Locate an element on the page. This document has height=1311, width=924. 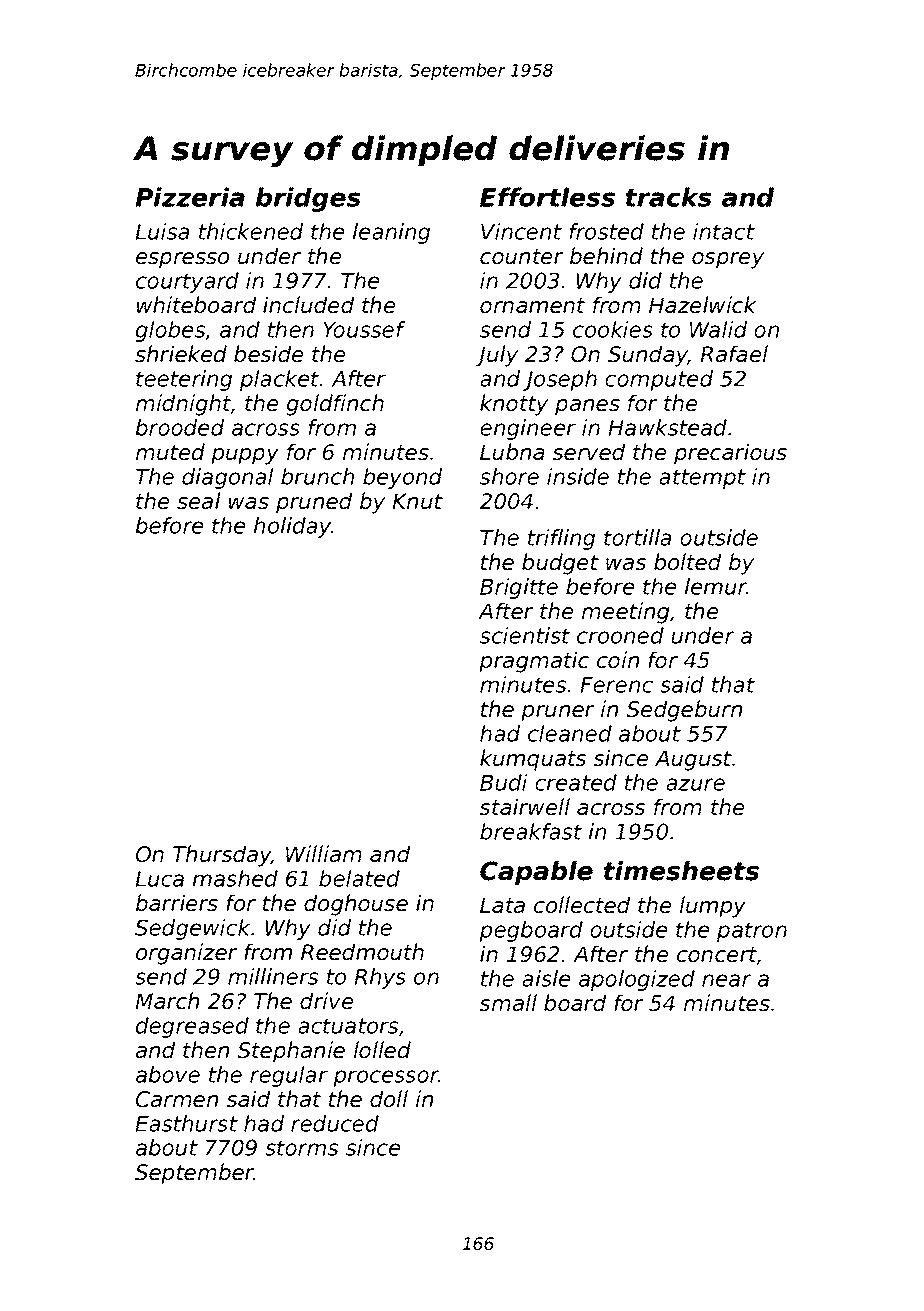
timesheets is located at coordinates (681, 871).
